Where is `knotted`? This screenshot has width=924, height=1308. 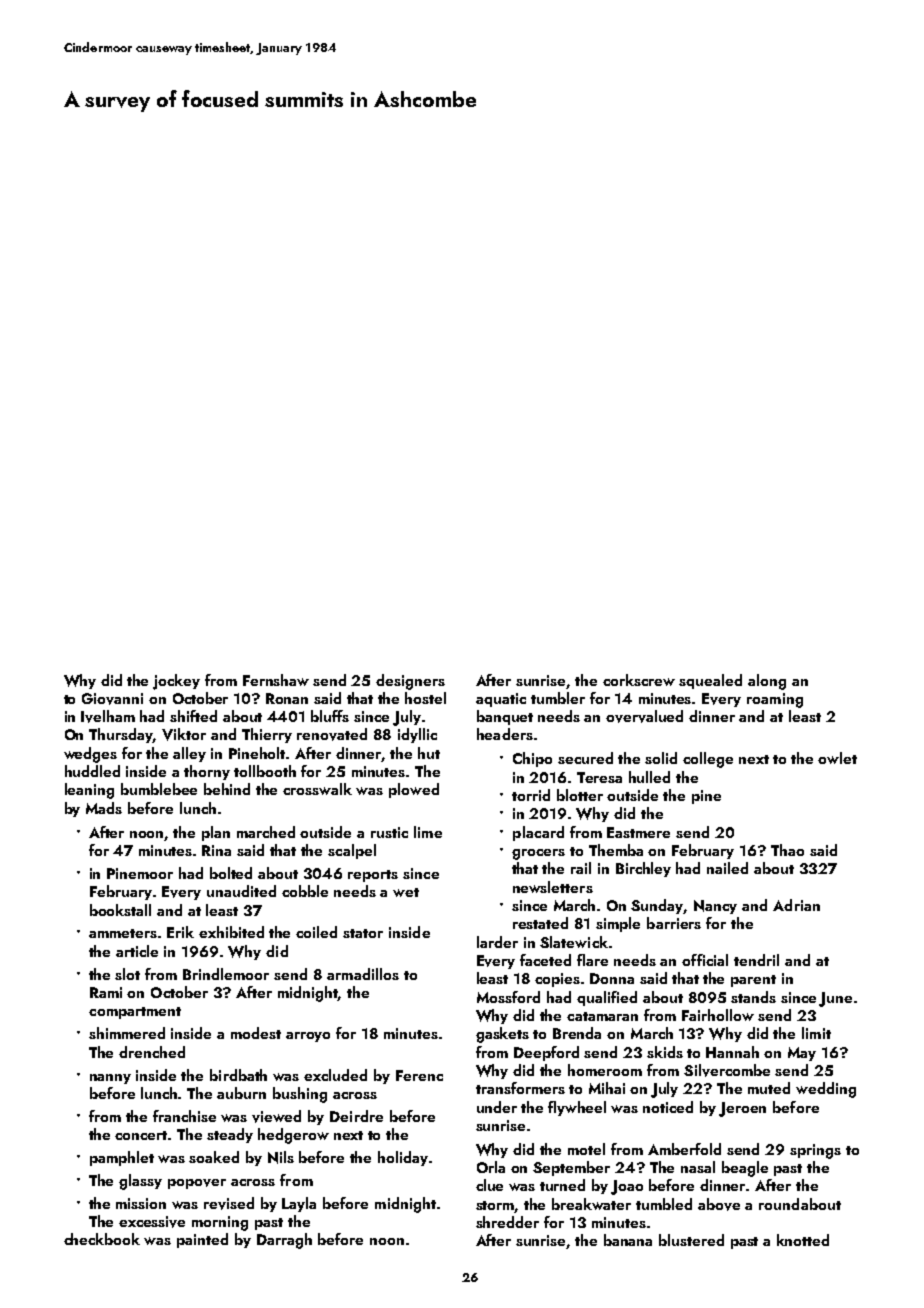 knotted is located at coordinates (803, 1240).
